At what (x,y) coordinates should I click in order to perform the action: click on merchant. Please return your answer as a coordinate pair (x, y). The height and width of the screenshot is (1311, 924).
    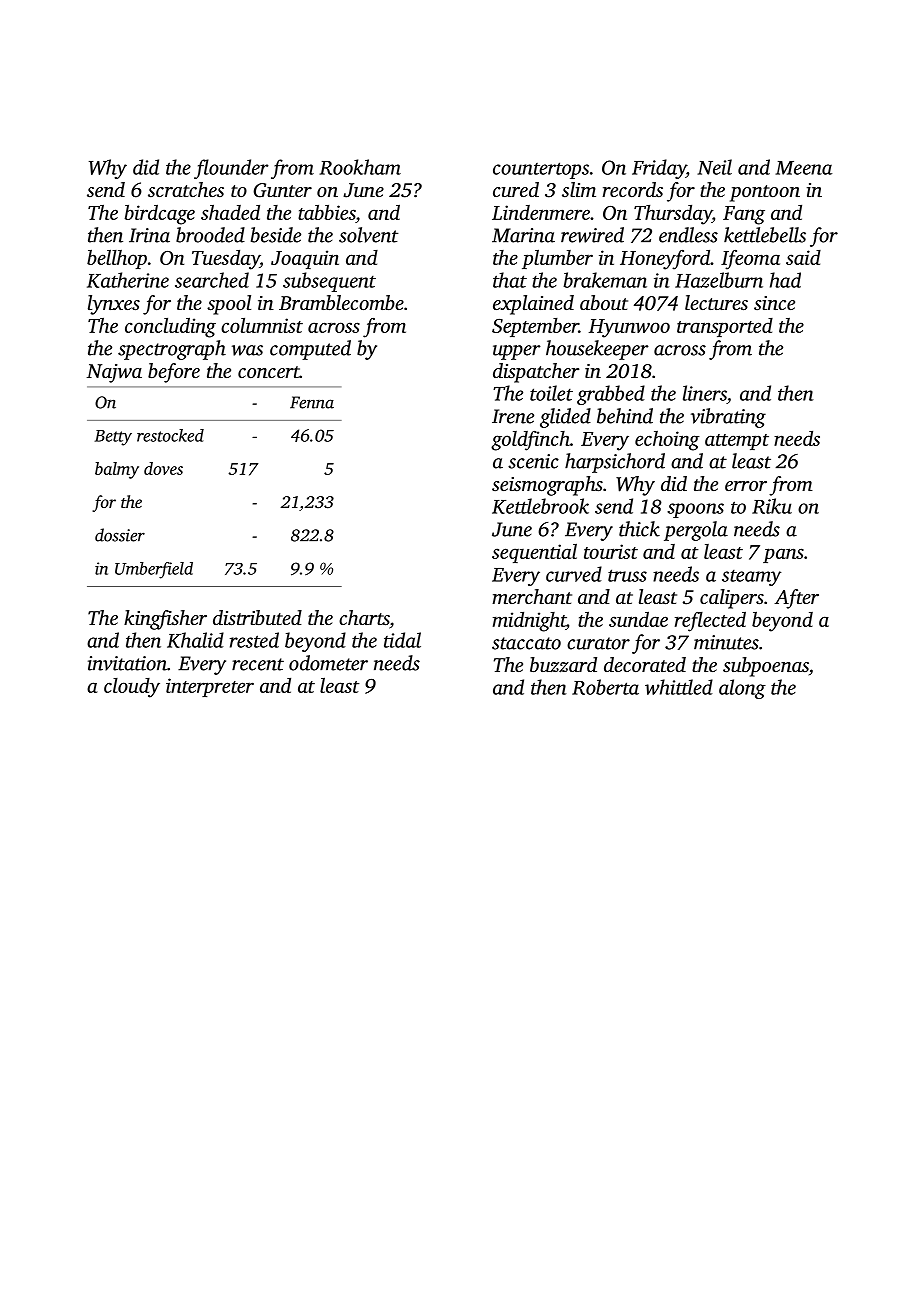
    Looking at the image, I should click on (532, 596).
